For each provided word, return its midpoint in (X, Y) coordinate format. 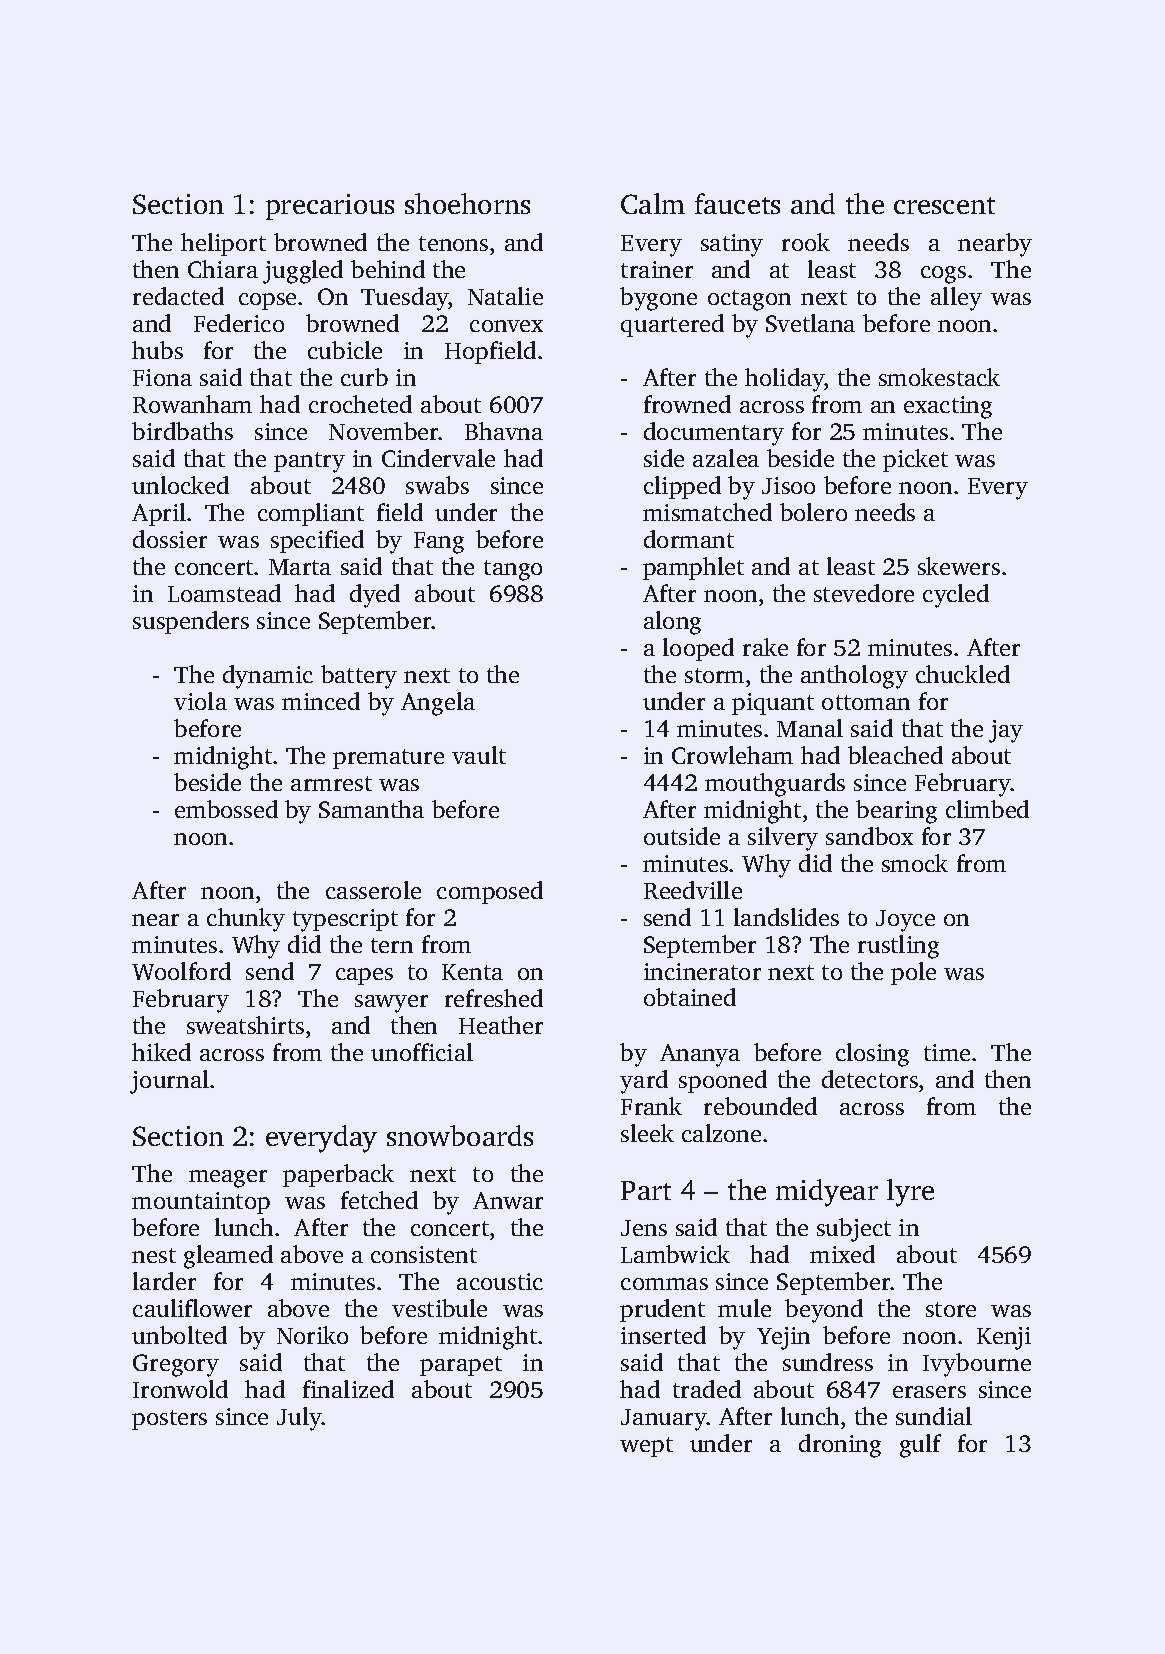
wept (646, 1447)
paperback (338, 1175)
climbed (987, 809)
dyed (375, 596)
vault (479, 755)
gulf (920, 1446)
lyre (910, 1193)
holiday (785, 380)
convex (506, 326)
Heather (501, 1025)
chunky (246, 920)
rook (806, 242)
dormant (689, 539)
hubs (157, 350)
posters (169, 1420)
